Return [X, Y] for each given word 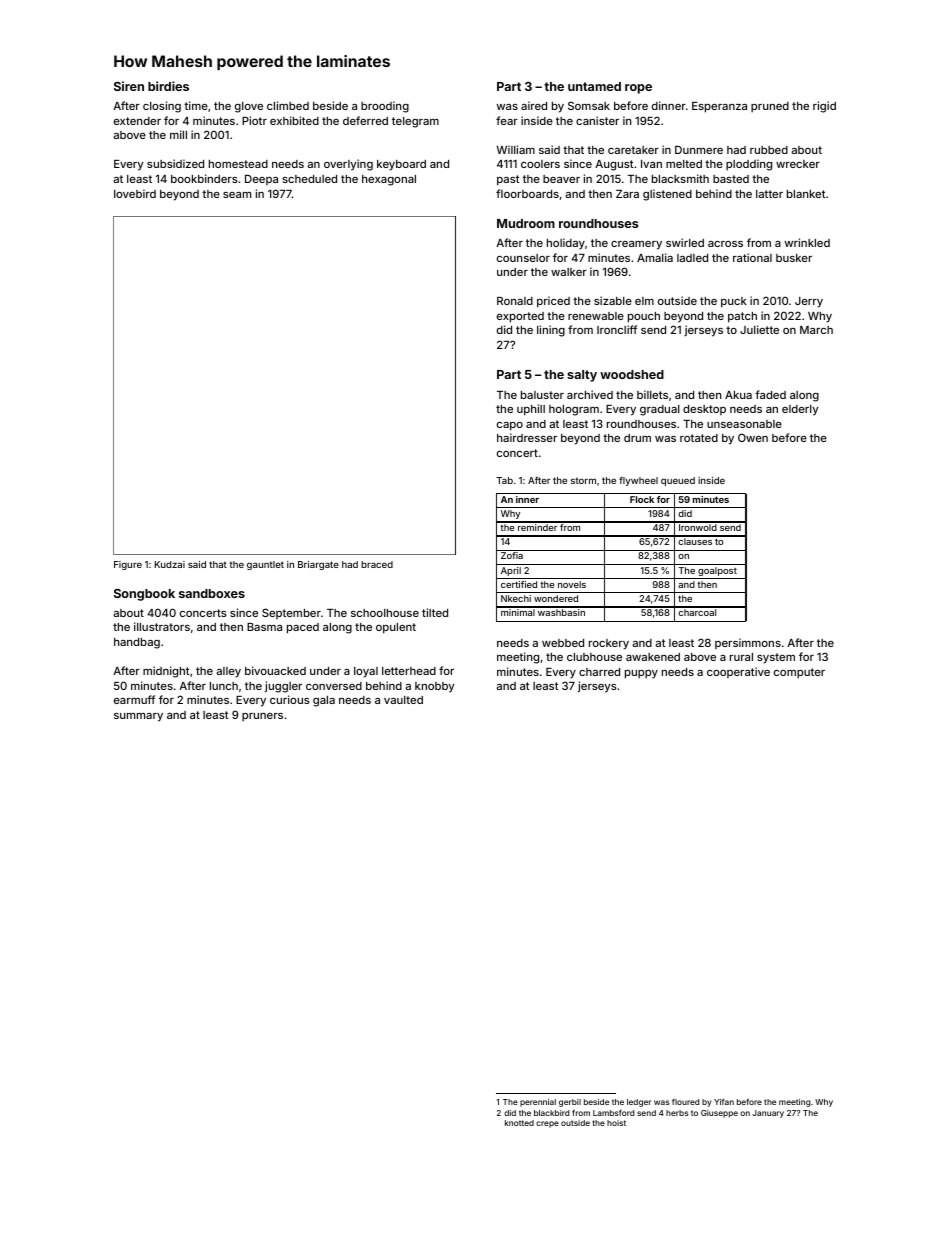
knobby [434, 687]
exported [520, 317]
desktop [704, 410]
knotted [519, 1123]
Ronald [515, 301]
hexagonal [389, 180]
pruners [262, 717]
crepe [547, 1124]
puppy [641, 674]
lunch [224, 686]
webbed [563, 643]
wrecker [798, 164]
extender [137, 121]
